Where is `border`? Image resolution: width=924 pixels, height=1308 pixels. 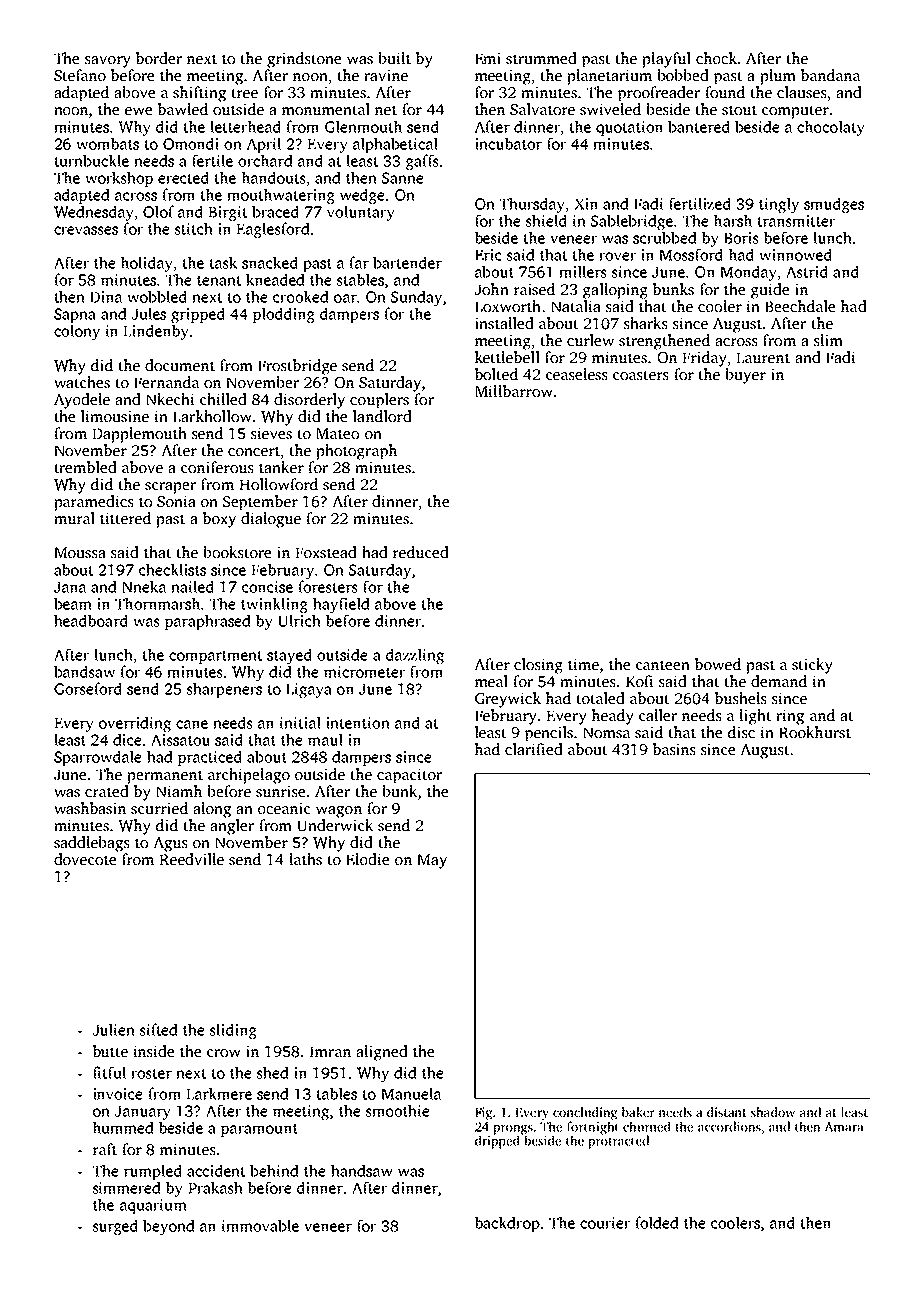
border is located at coordinates (159, 58).
